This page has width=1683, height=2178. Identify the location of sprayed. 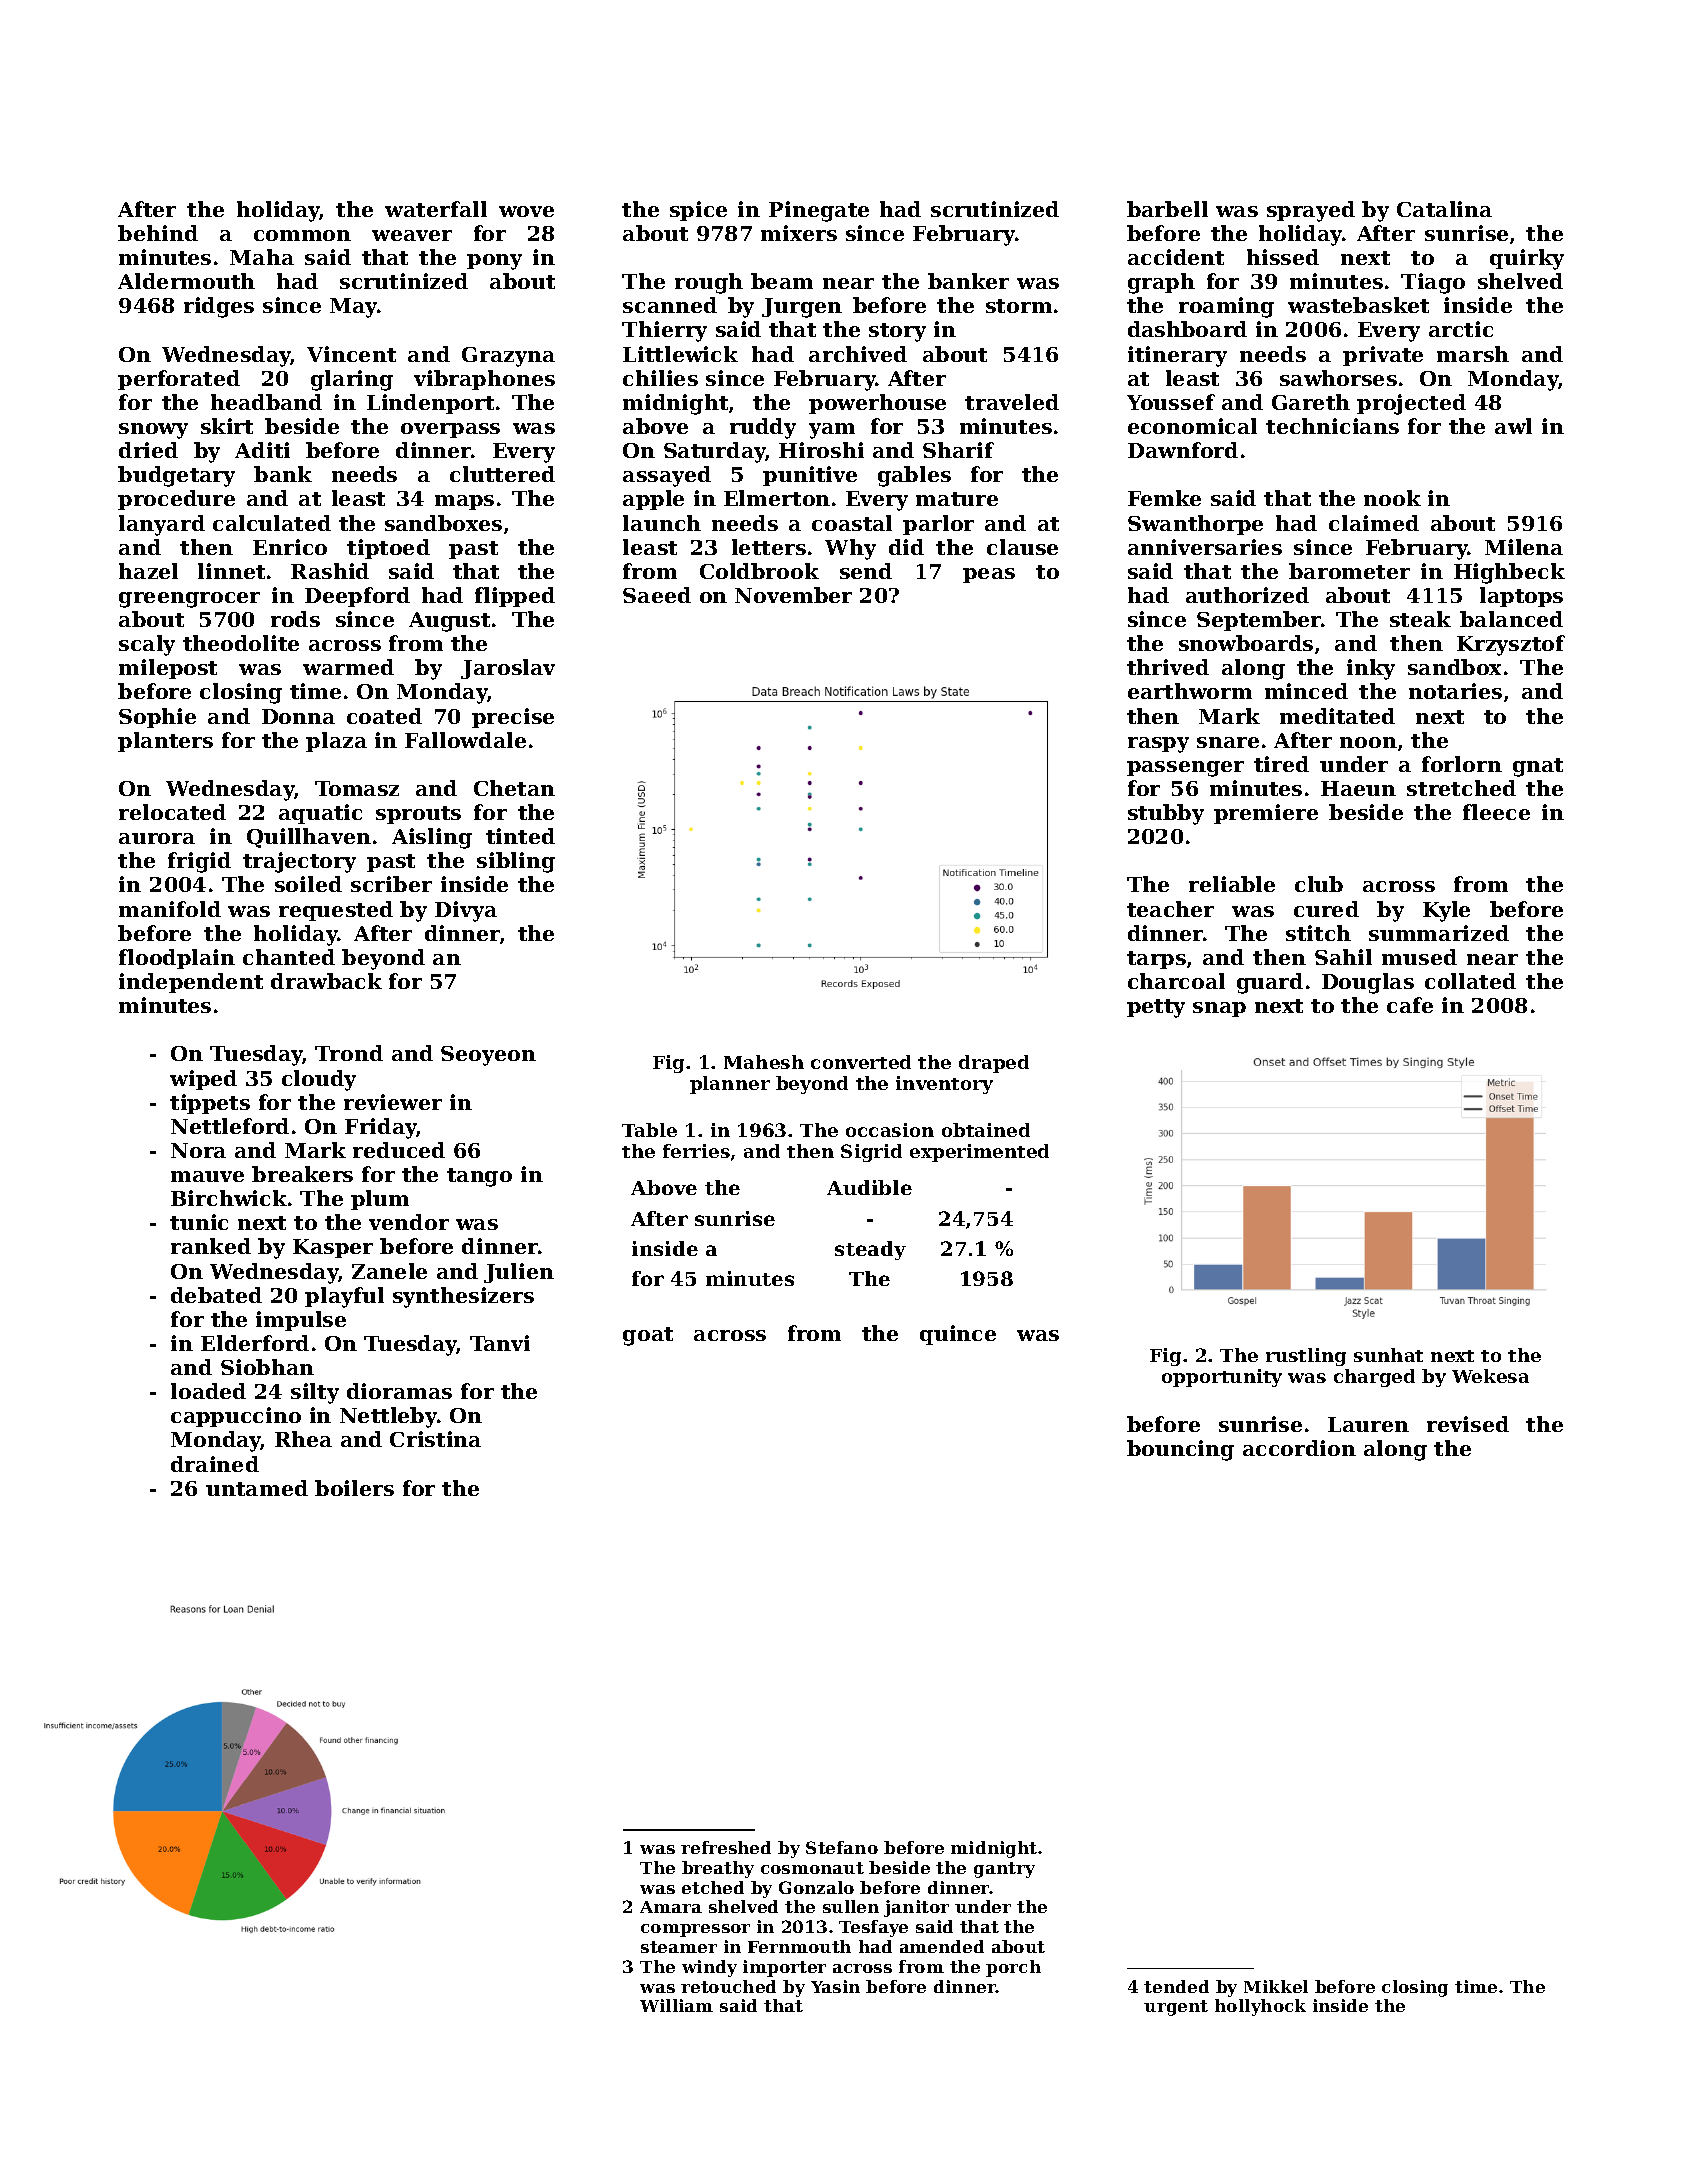
(1311, 211).
